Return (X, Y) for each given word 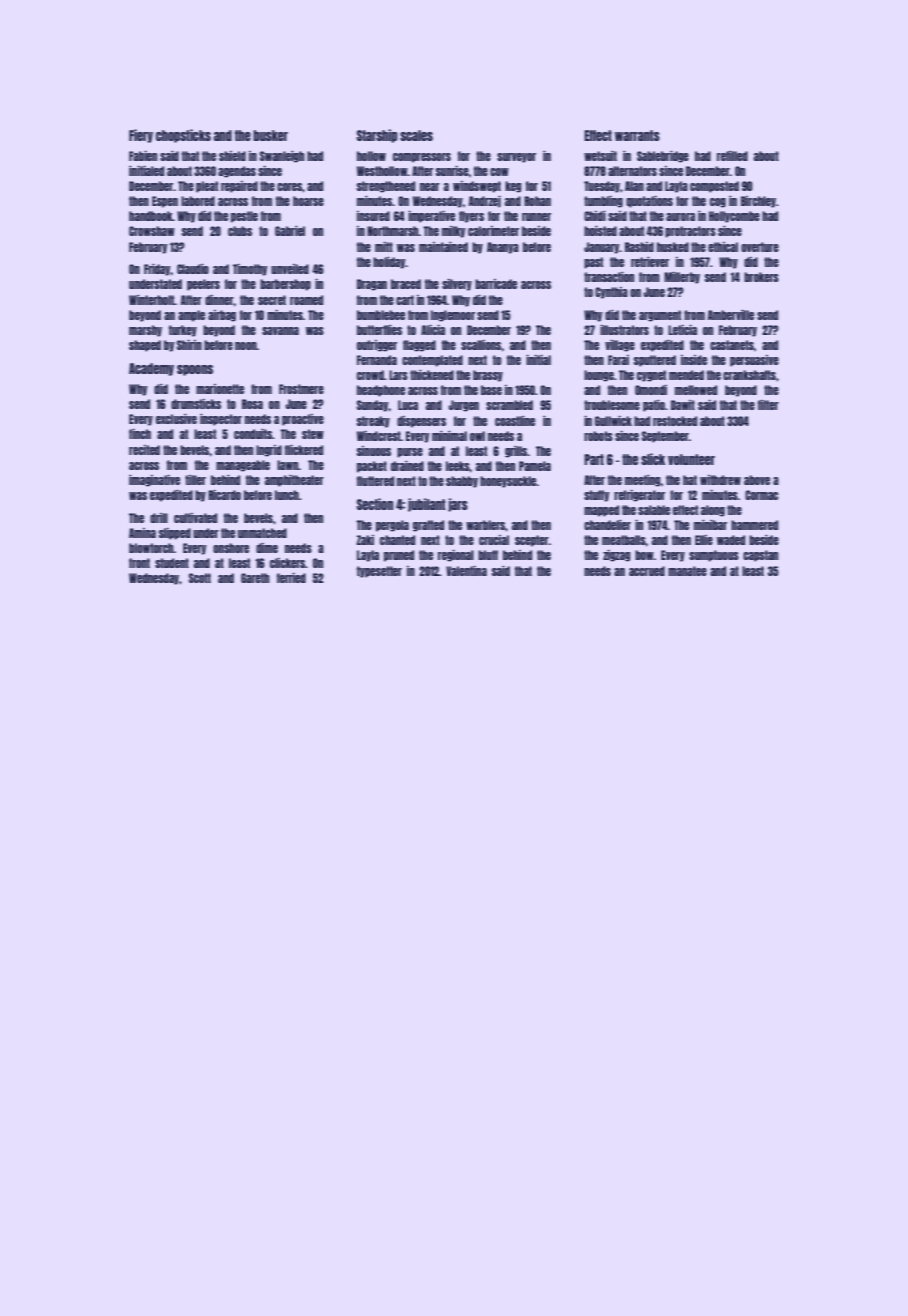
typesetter (379, 572)
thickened (432, 375)
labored (198, 201)
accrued (647, 571)
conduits (253, 434)
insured (373, 216)
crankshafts (749, 375)
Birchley (758, 202)
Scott (200, 578)
